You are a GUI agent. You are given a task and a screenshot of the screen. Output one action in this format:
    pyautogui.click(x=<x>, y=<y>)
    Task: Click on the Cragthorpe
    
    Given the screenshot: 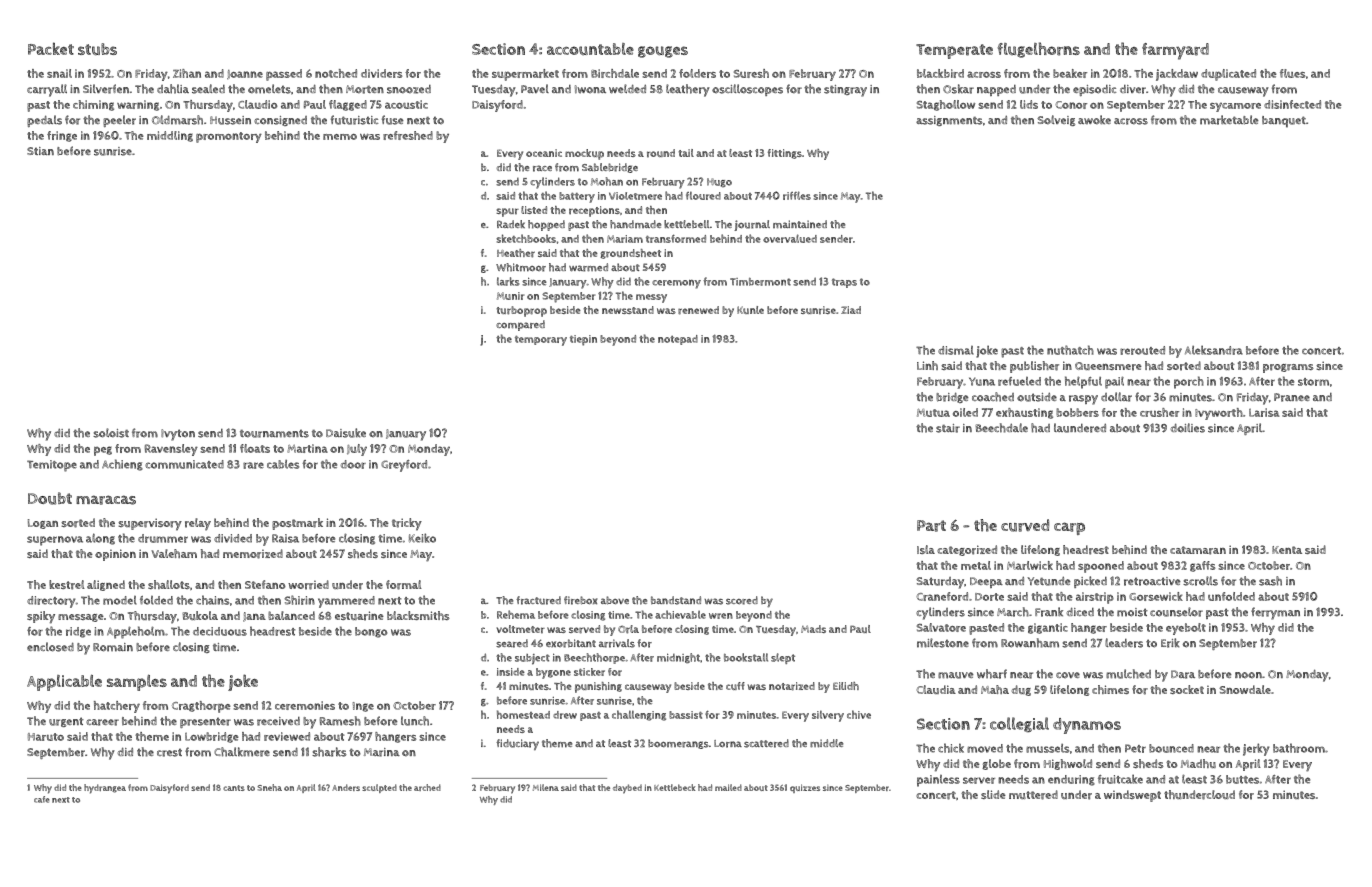 What is the action you would take?
    pyautogui.click(x=201, y=707)
